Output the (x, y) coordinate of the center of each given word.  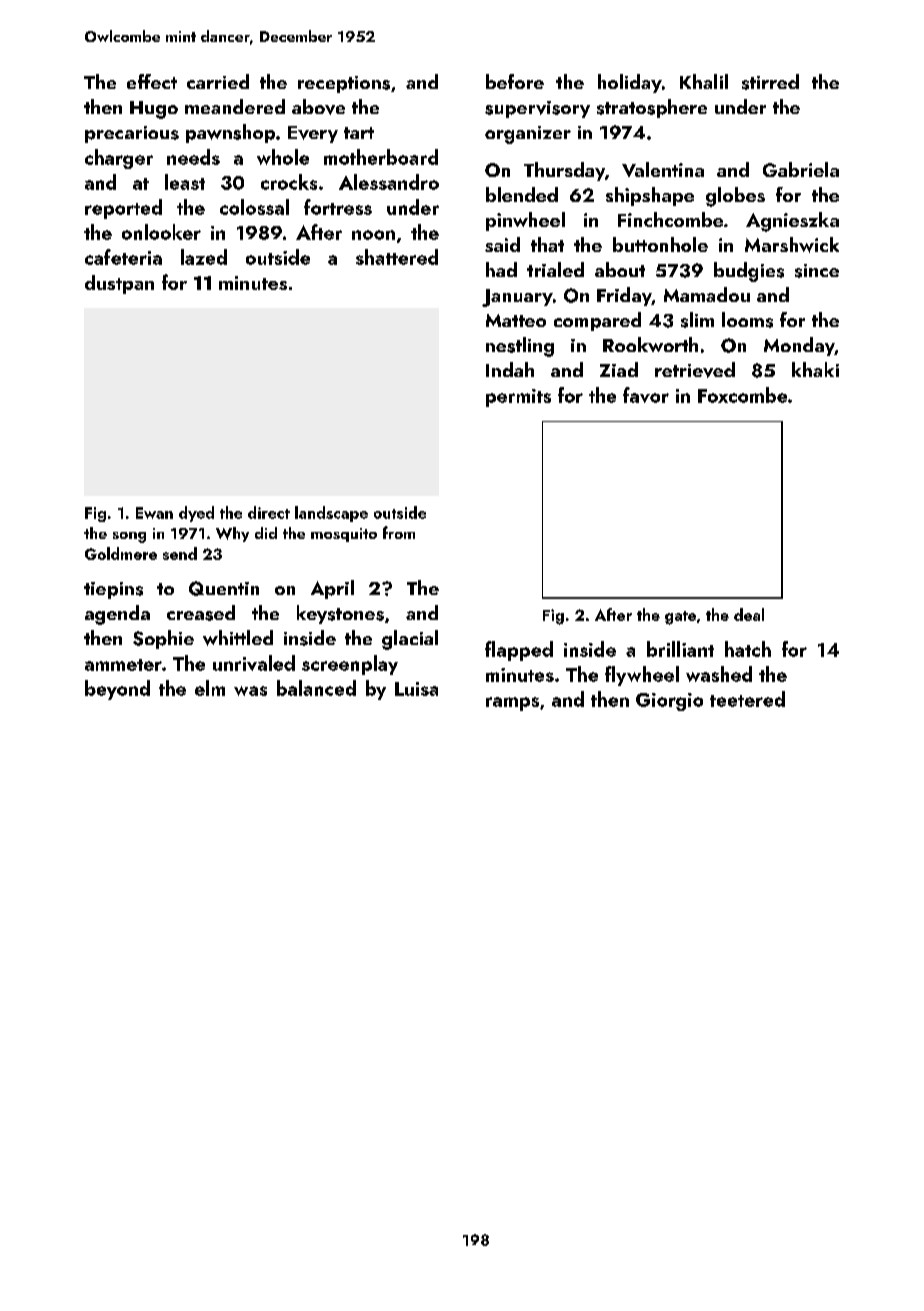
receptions (344, 84)
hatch (748, 649)
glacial (410, 640)
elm (210, 688)
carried (218, 81)
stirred (770, 82)
